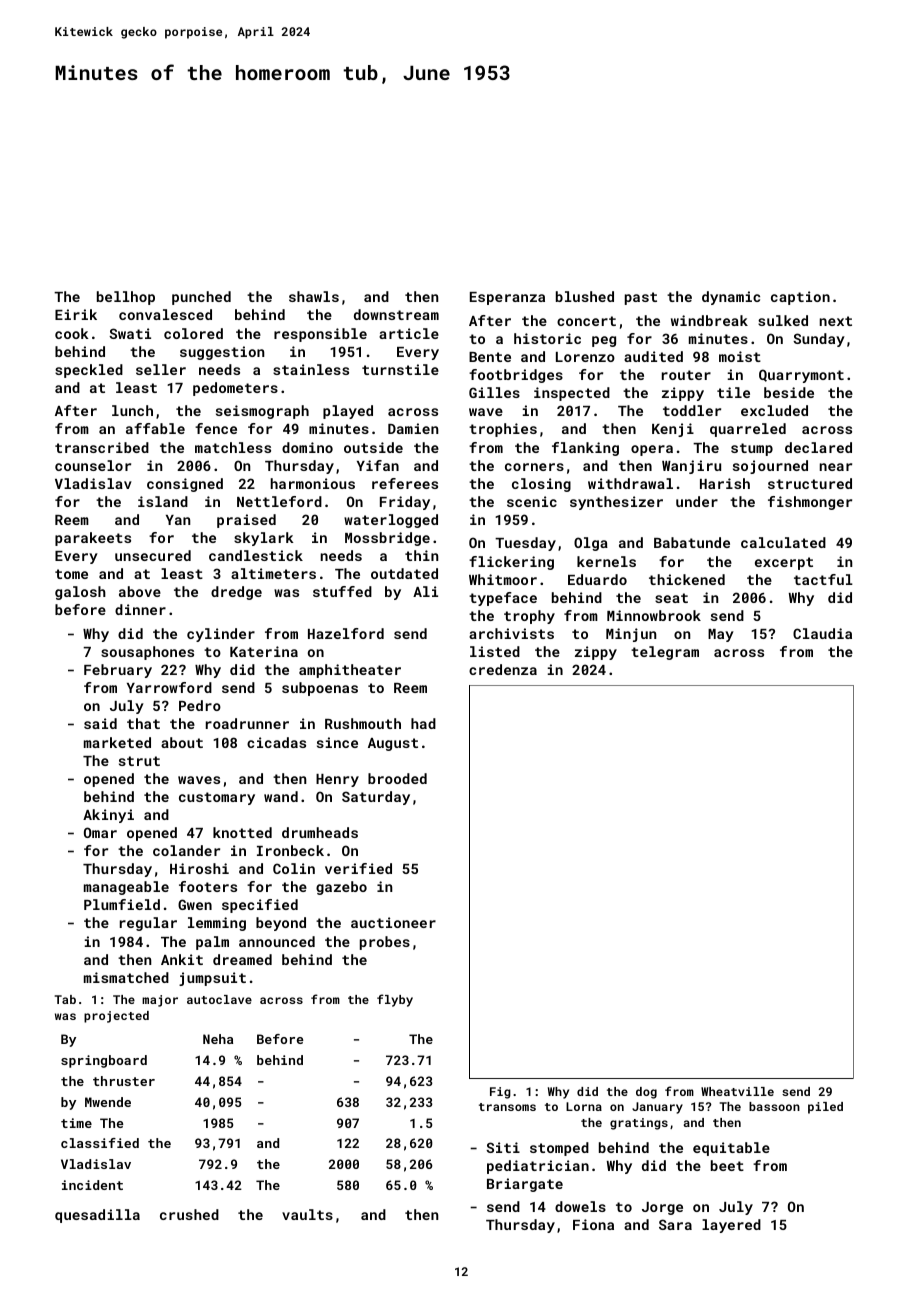 The image size is (908, 1316). Describe the element at coordinates (201, 298) in the screenshot. I see `punched` at that location.
